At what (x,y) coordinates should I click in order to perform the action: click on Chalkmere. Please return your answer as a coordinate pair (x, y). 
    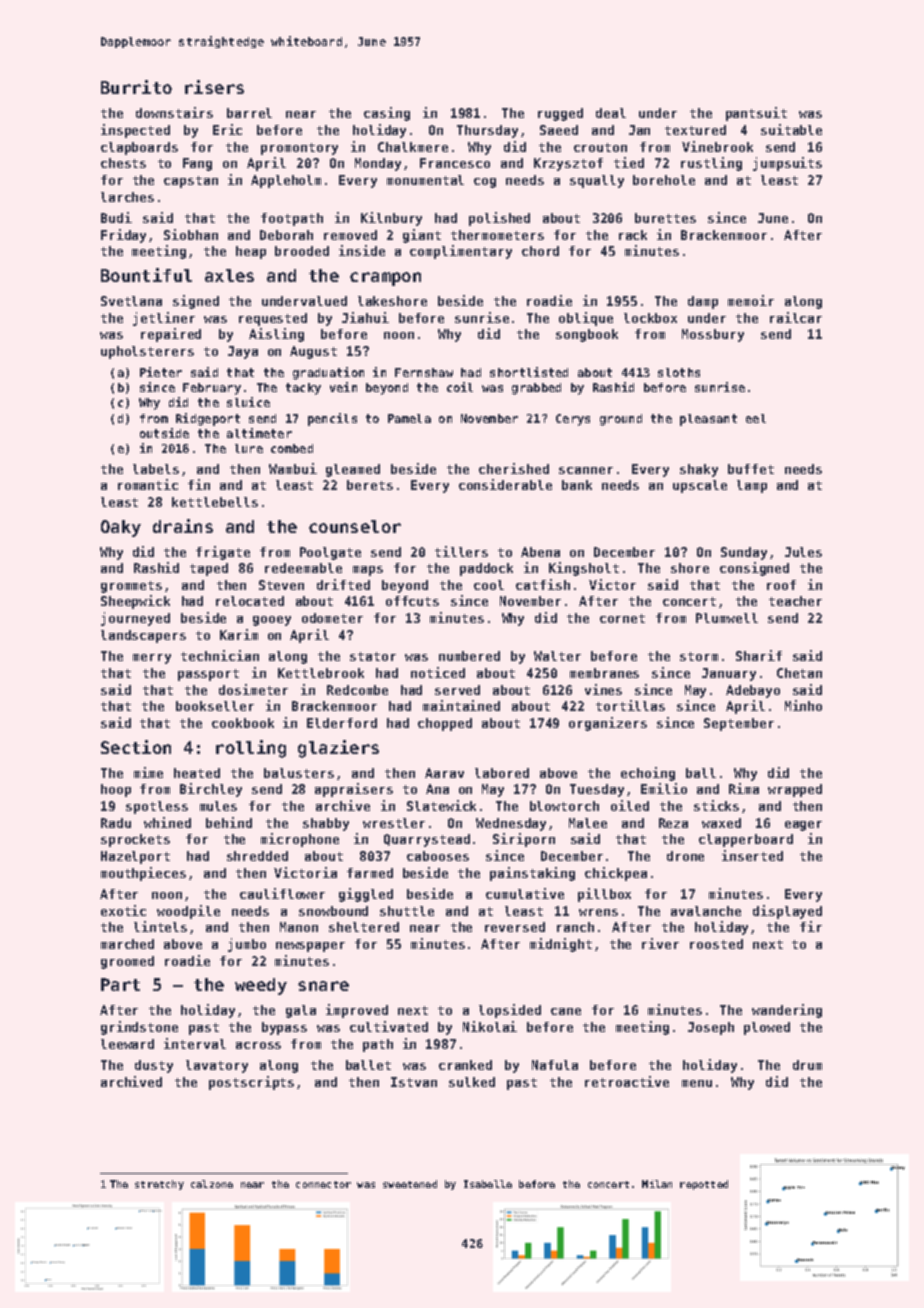
    Looking at the image, I should click on (413, 147).
